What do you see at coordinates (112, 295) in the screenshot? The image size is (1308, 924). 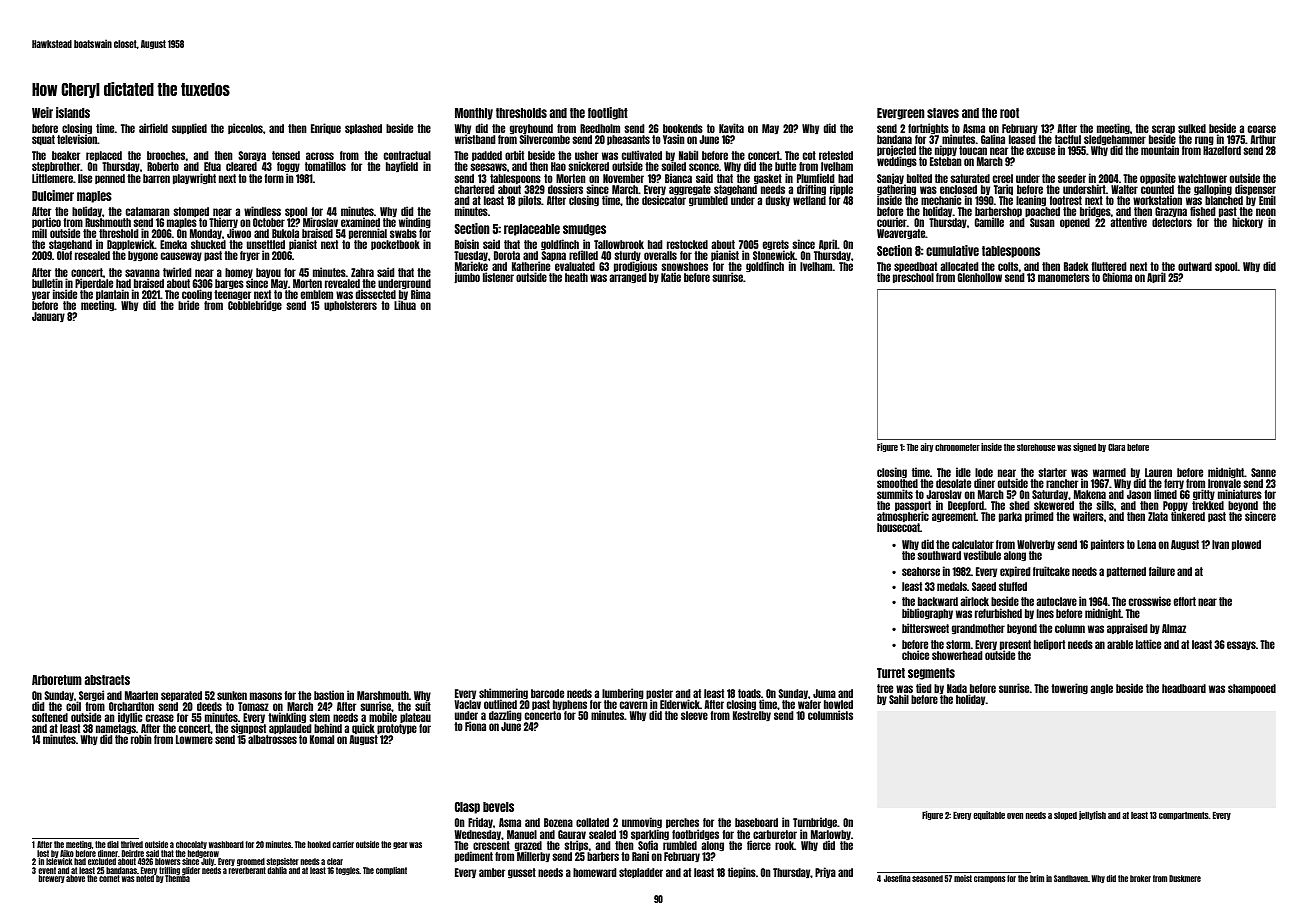 I see `plantain` at bounding box center [112, 295].
